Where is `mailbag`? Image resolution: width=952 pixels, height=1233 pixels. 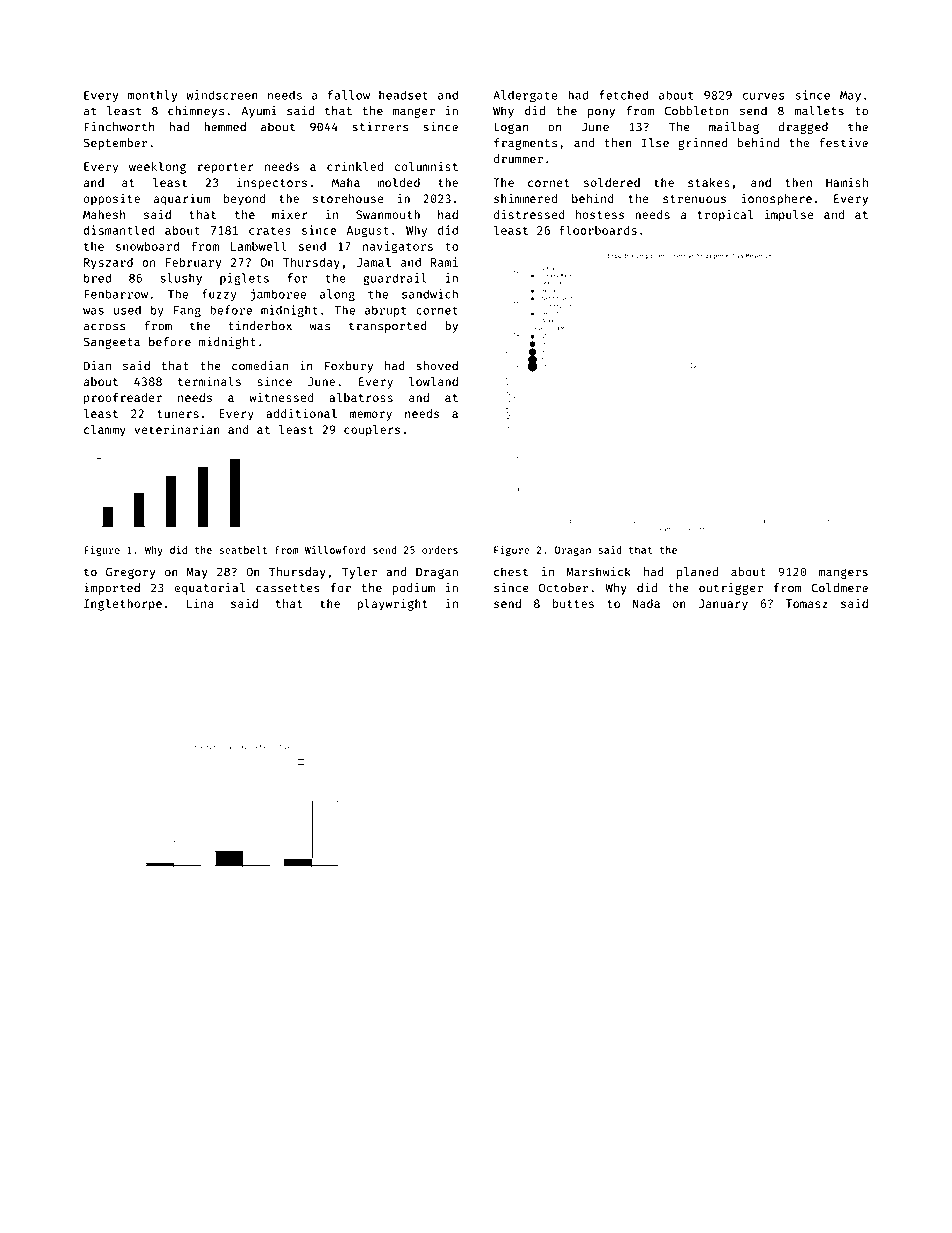
mailbag is located at coordinates (734, 128).
